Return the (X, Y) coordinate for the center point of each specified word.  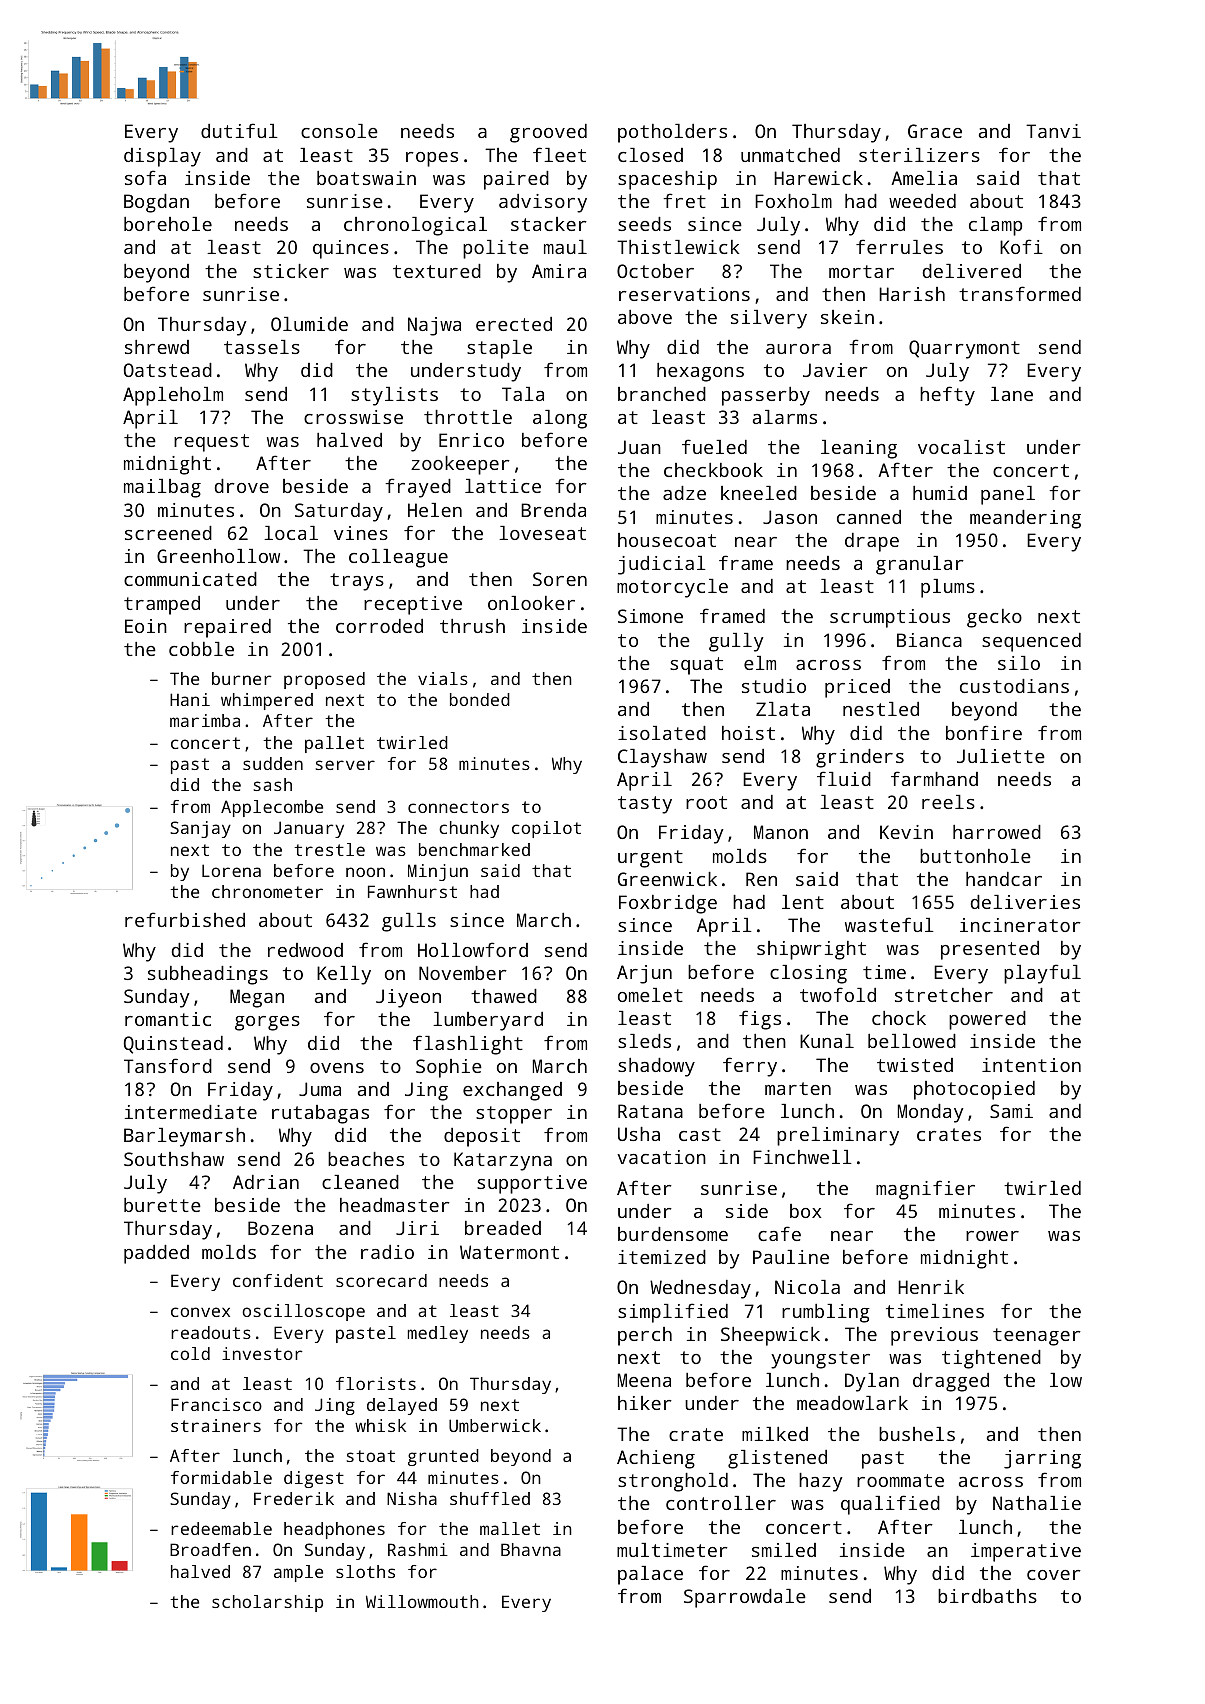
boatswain (366, 178)
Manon (781, 832)
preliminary (838, 1136)
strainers (216, 1425)
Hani (190, 699)
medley (438, 1334)
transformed (1020, 293)
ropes (432, 159)
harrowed (997, 832)
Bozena (280, 1228)
